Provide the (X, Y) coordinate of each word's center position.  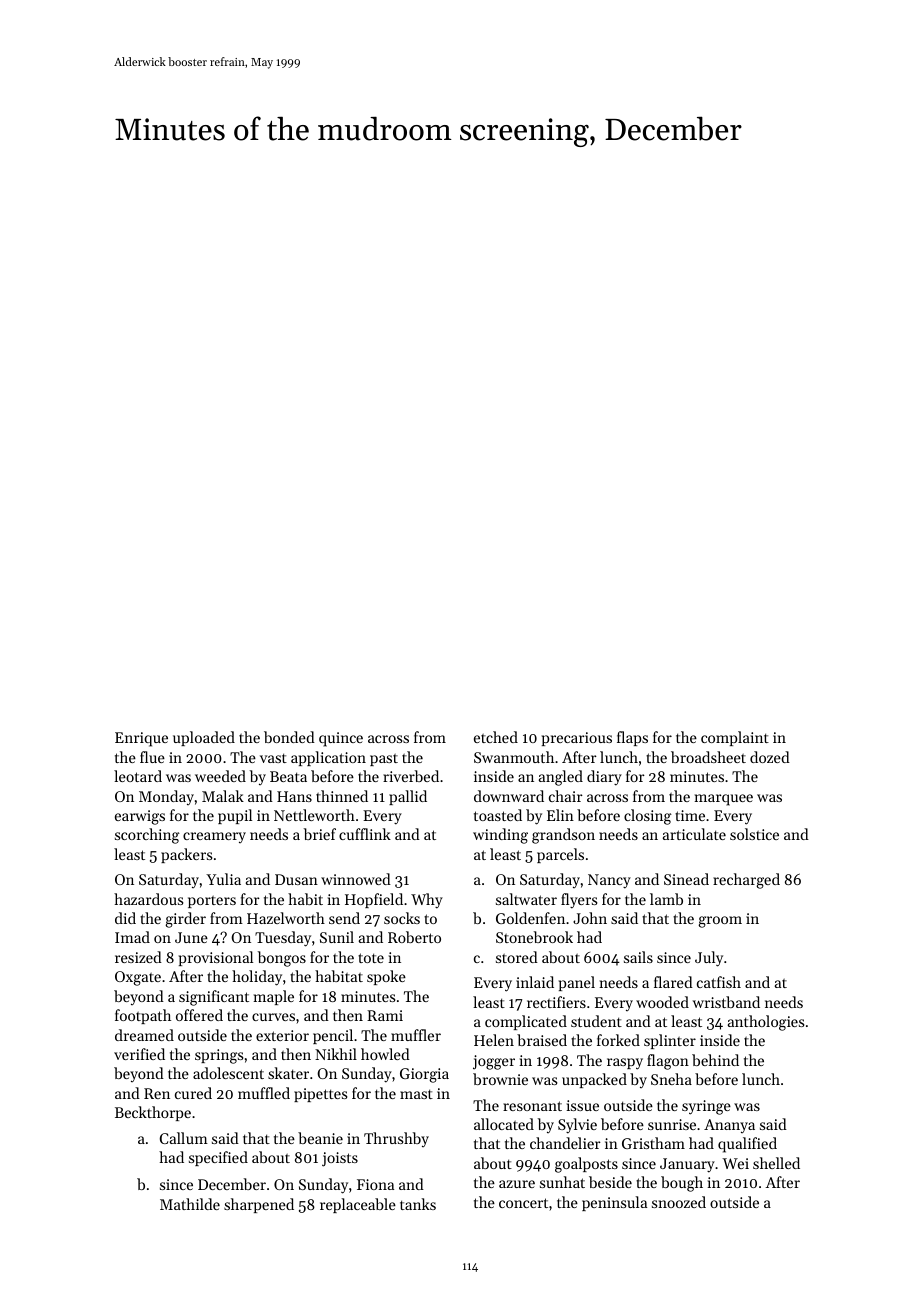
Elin (560, 815)
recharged (746, 881)
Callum (184, 1138)
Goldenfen (530, 918)
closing (648, 817)
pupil (235, 816)
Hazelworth (286, 918)
